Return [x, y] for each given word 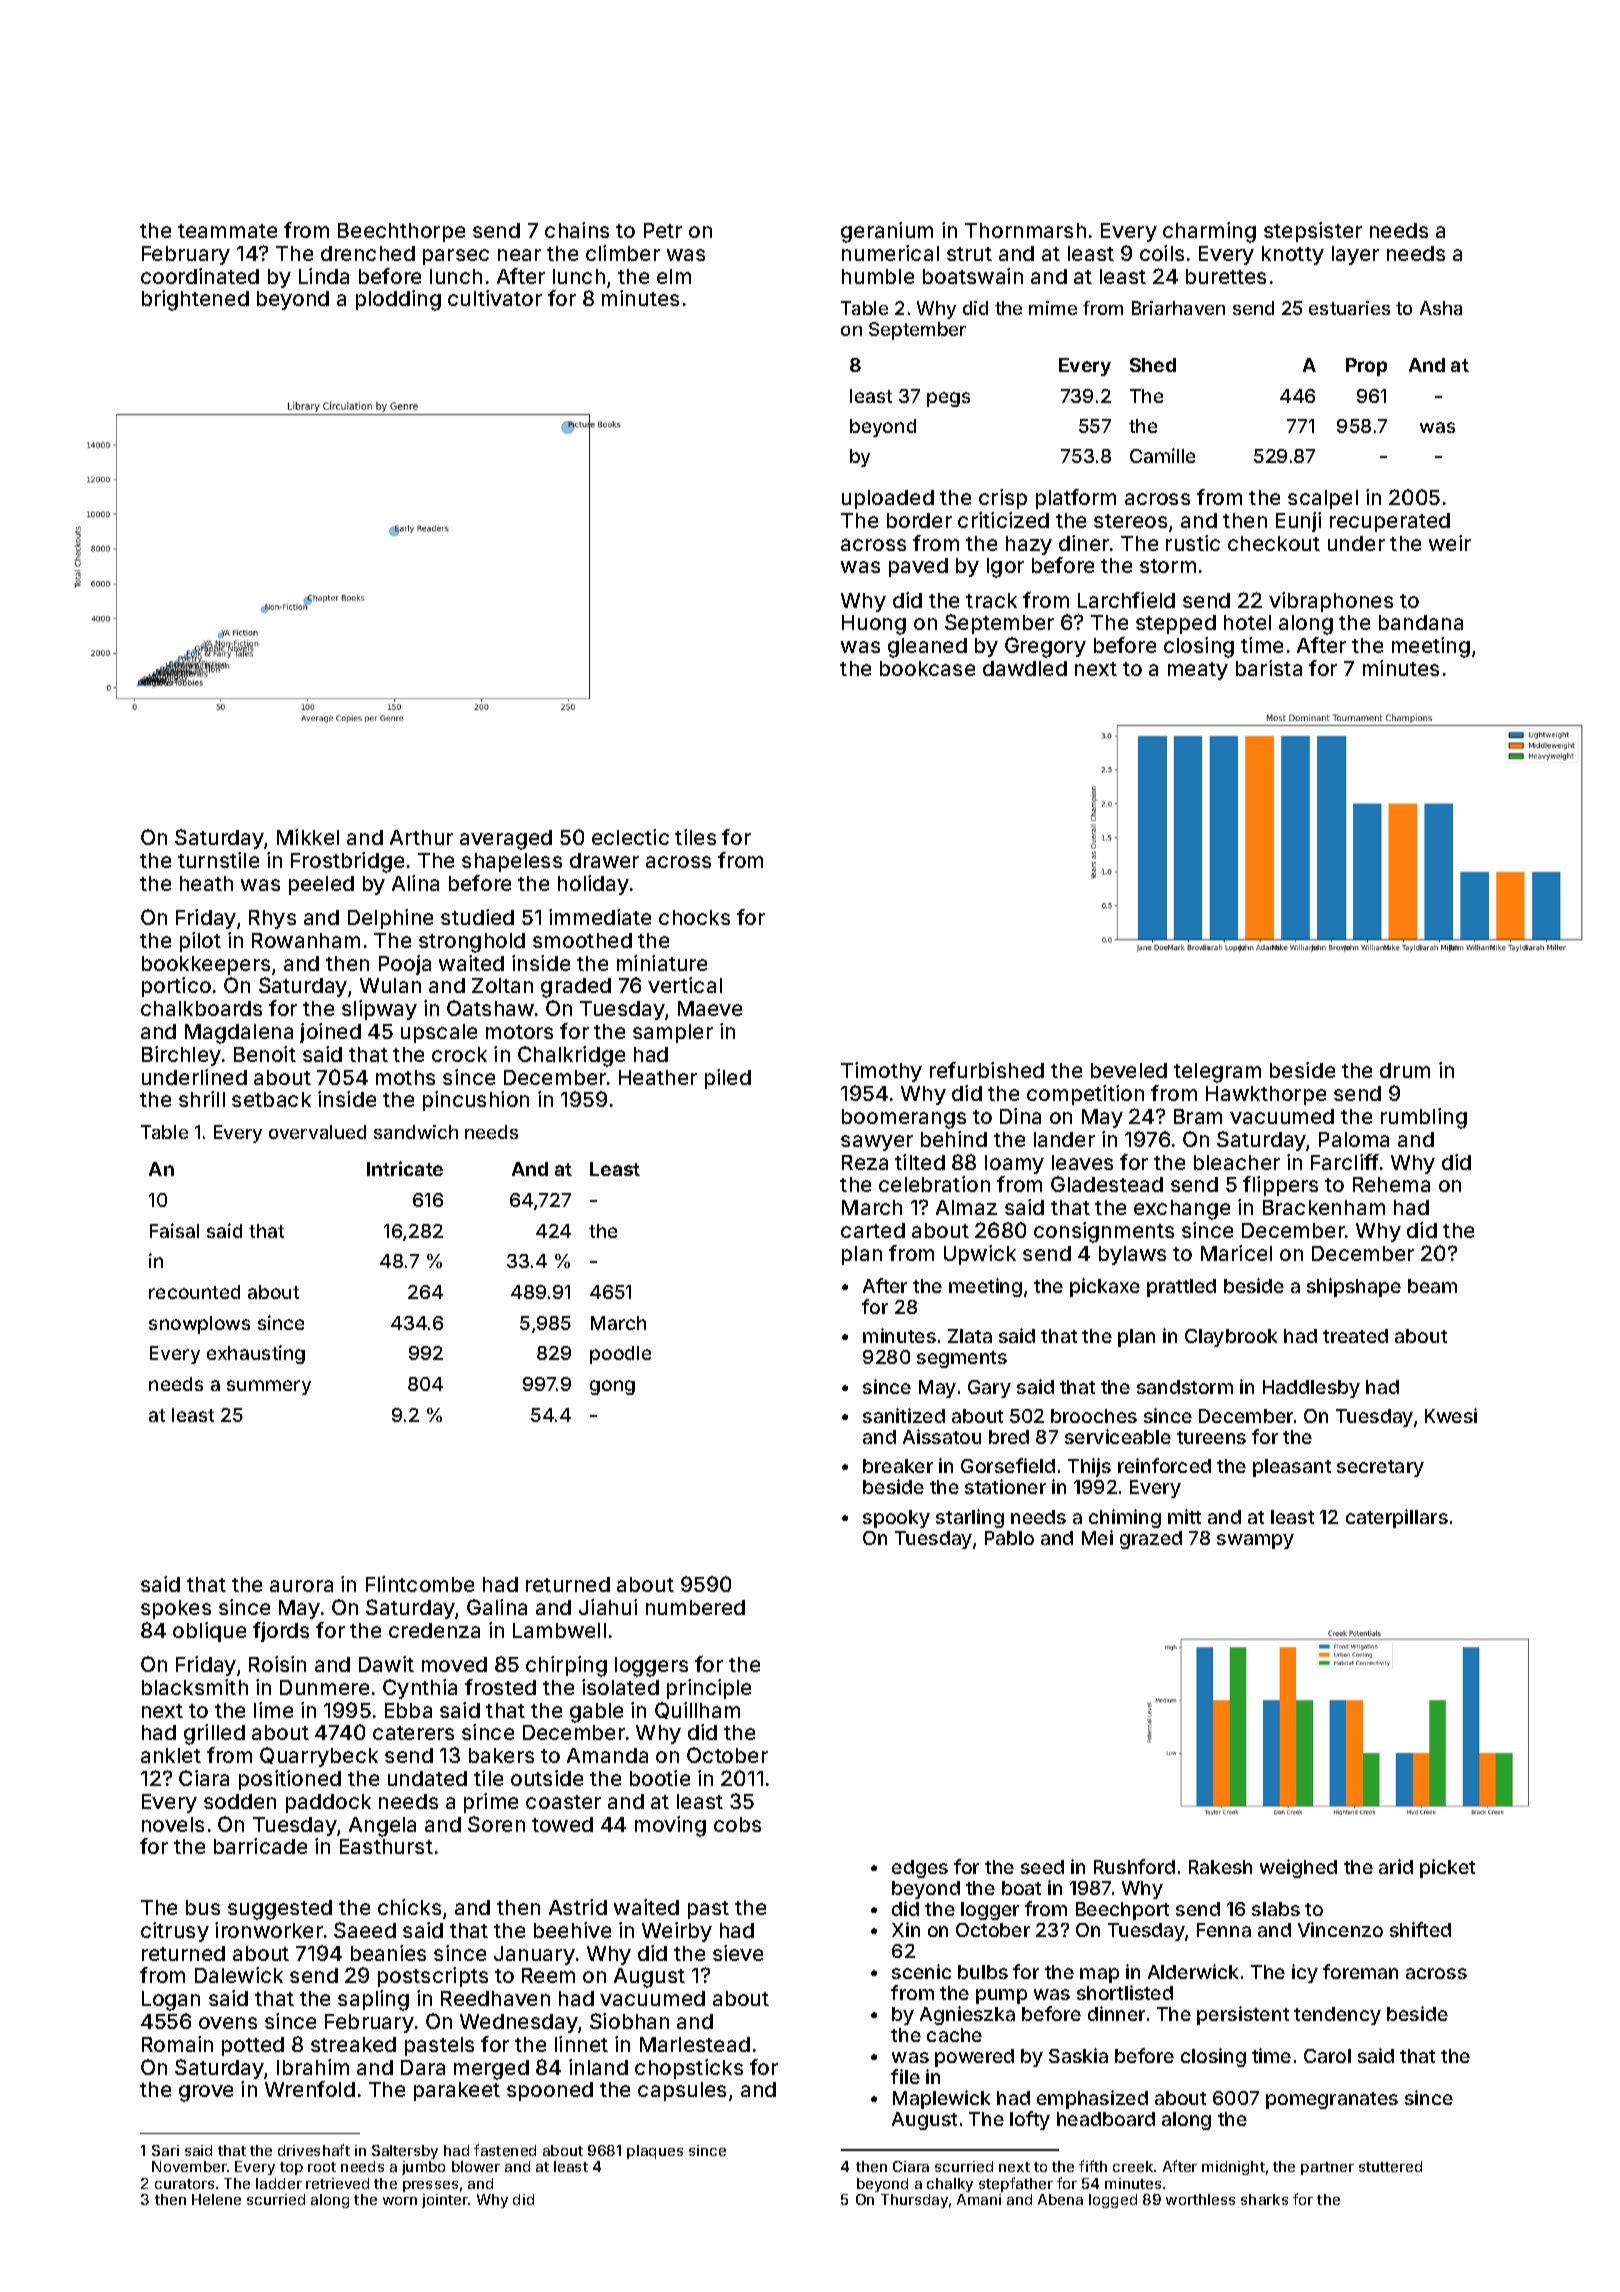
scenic [921, 1971]
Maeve [710, 1008]
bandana [1421, 622]
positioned [290, 1780]
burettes [1226, 276]
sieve [738, 1953]
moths [405, 1077]
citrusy [175, 1932]
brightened [195, 300]
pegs [948, 399]
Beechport [1122, 1911]
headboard [1106, 2119]
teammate [227, 231]
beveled [1129, 1070]
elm [674, 276]
